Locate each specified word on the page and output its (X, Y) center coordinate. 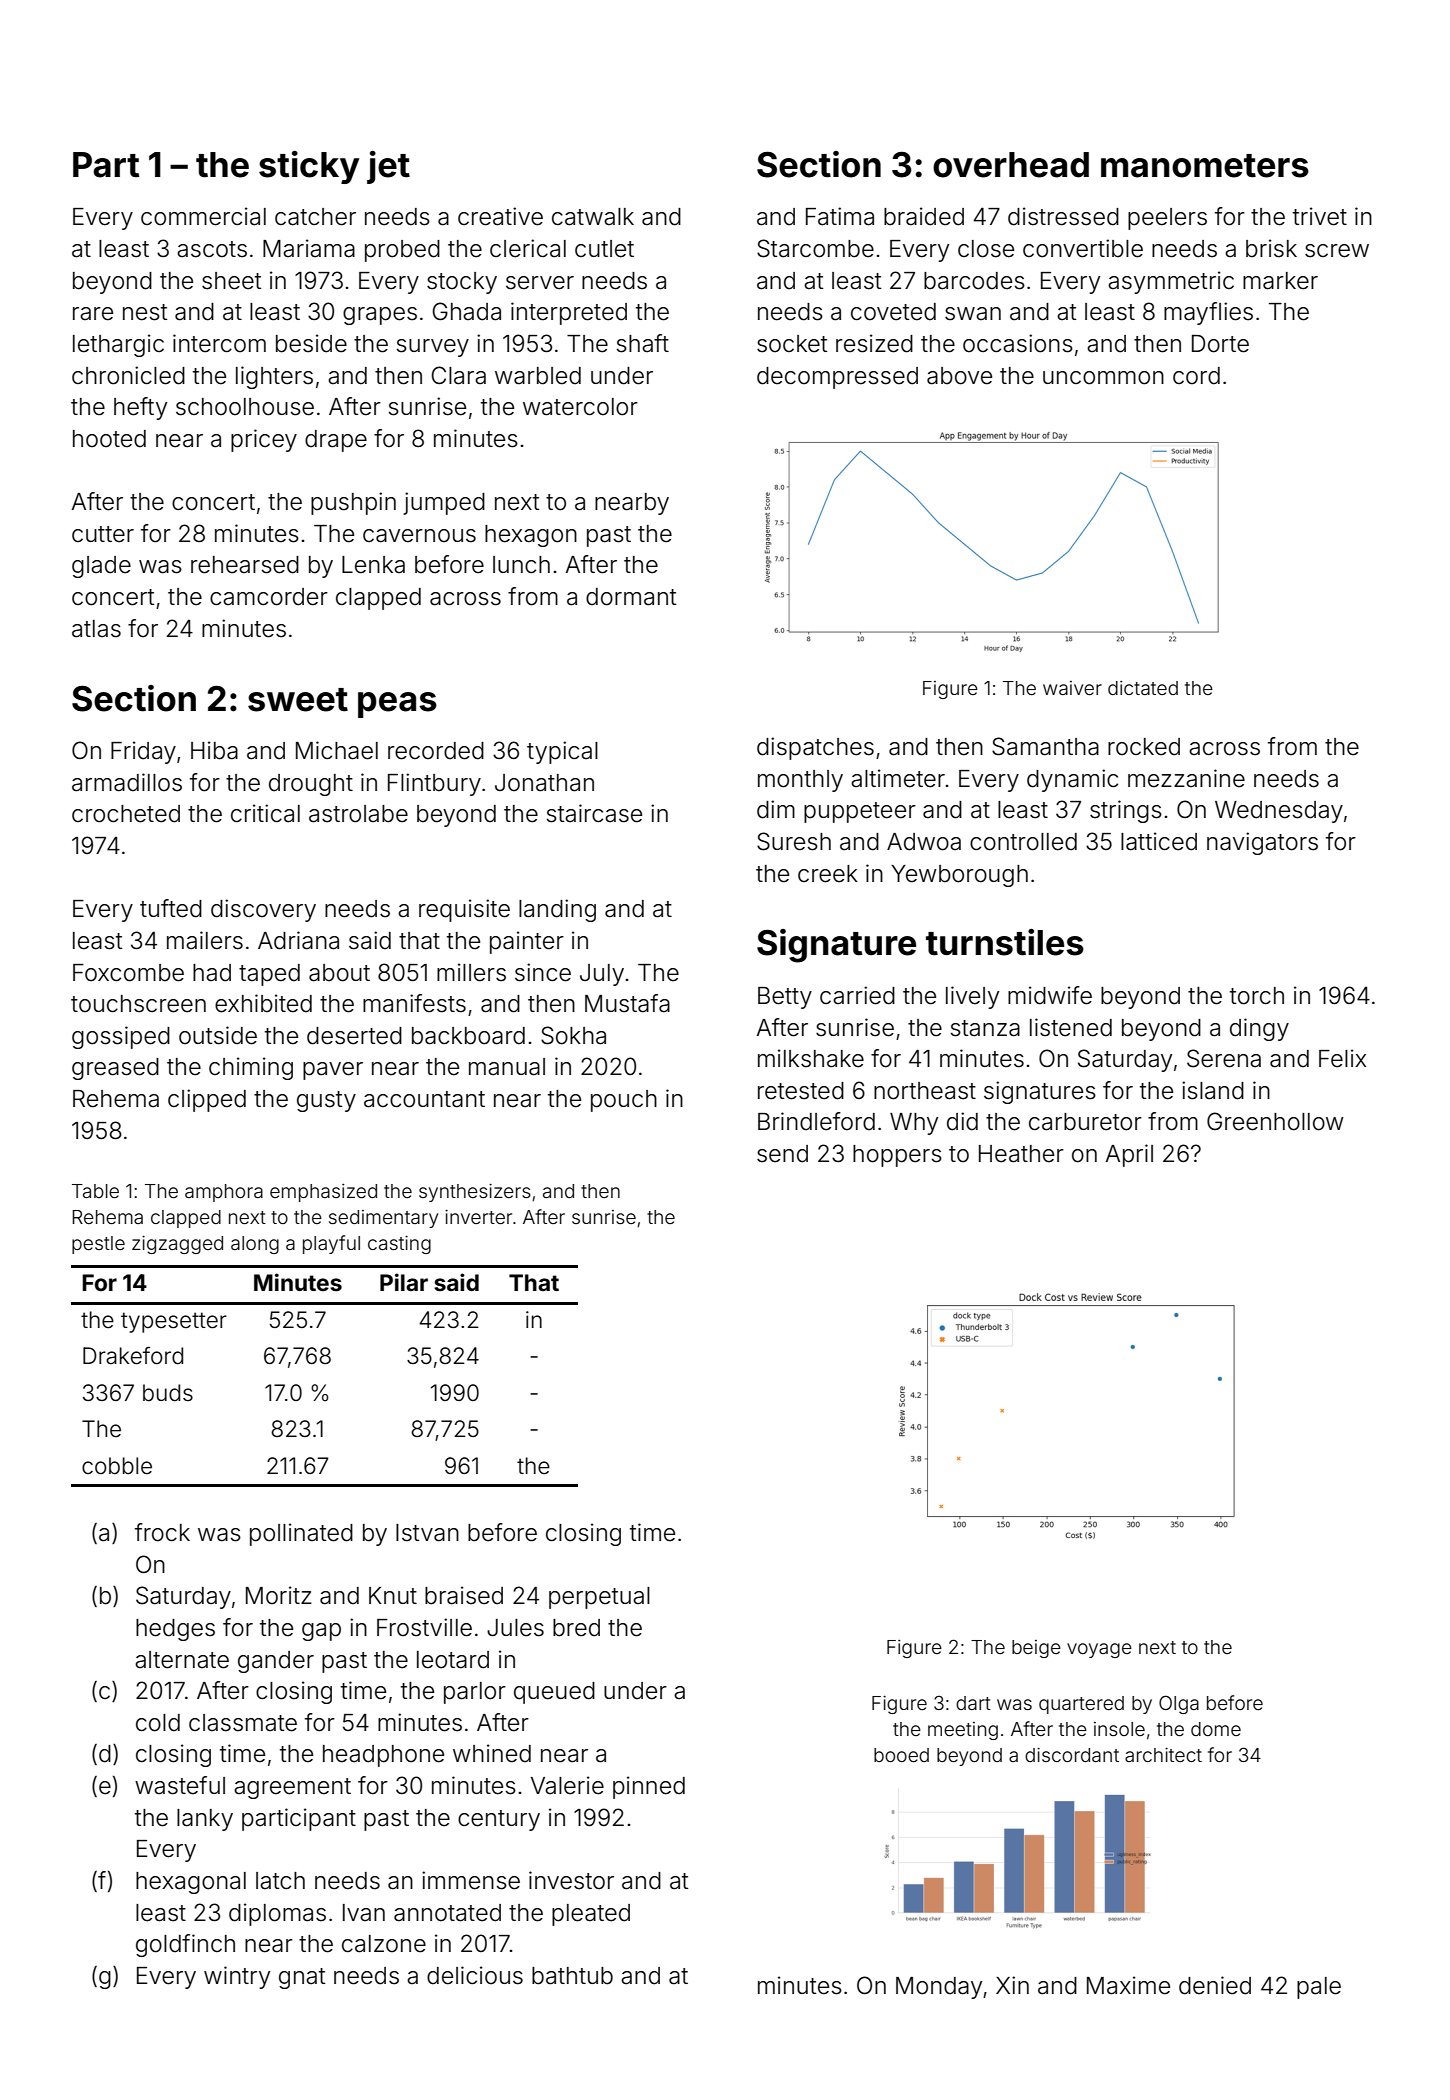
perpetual (599, 1598)
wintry (237, 1977)
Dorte (1220, 343)
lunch (521, 564)
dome (1216, 1729)
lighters (274, 377)
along (255, 1245)
